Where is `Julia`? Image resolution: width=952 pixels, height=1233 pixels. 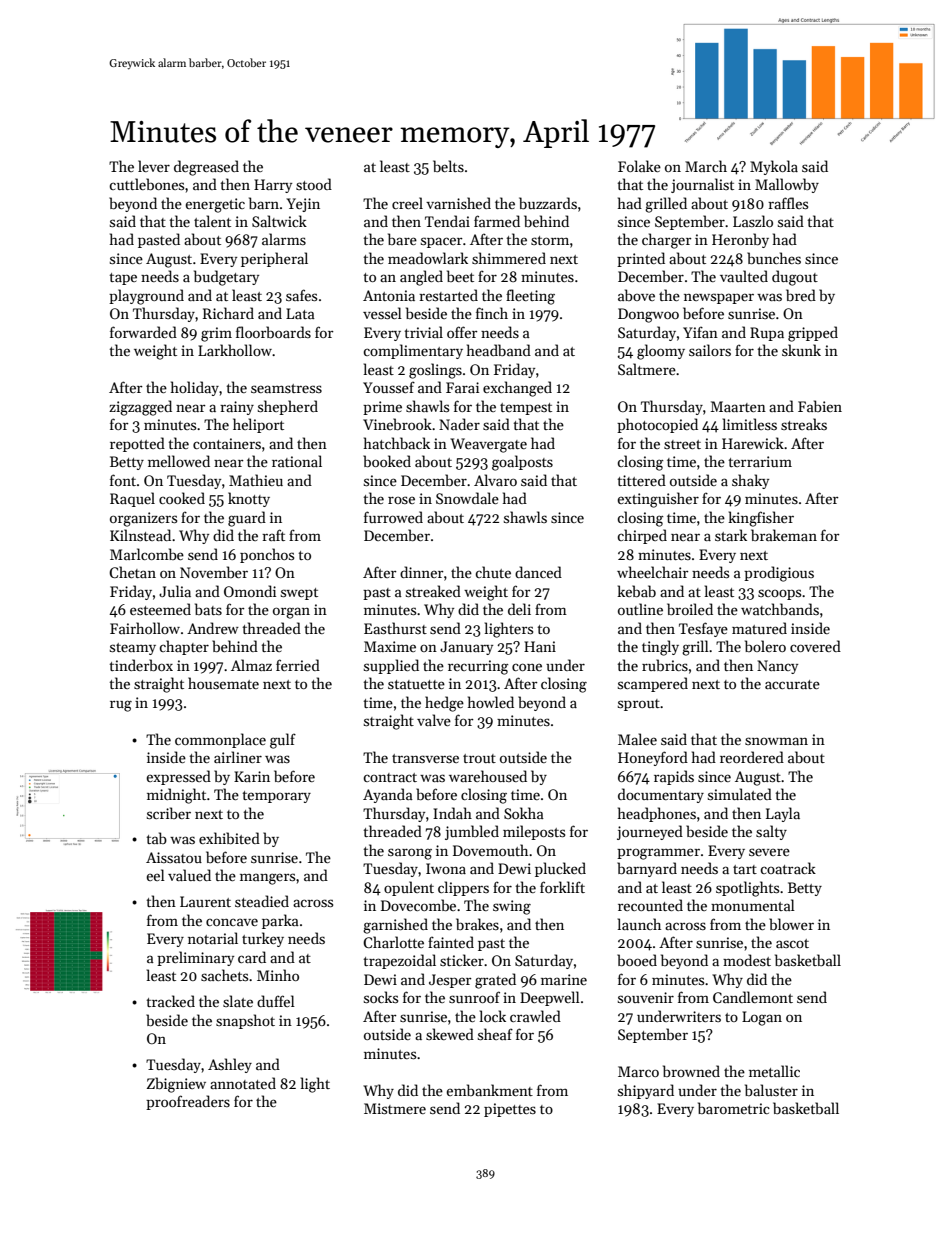
Julia is located at coordinates (175, 591).
